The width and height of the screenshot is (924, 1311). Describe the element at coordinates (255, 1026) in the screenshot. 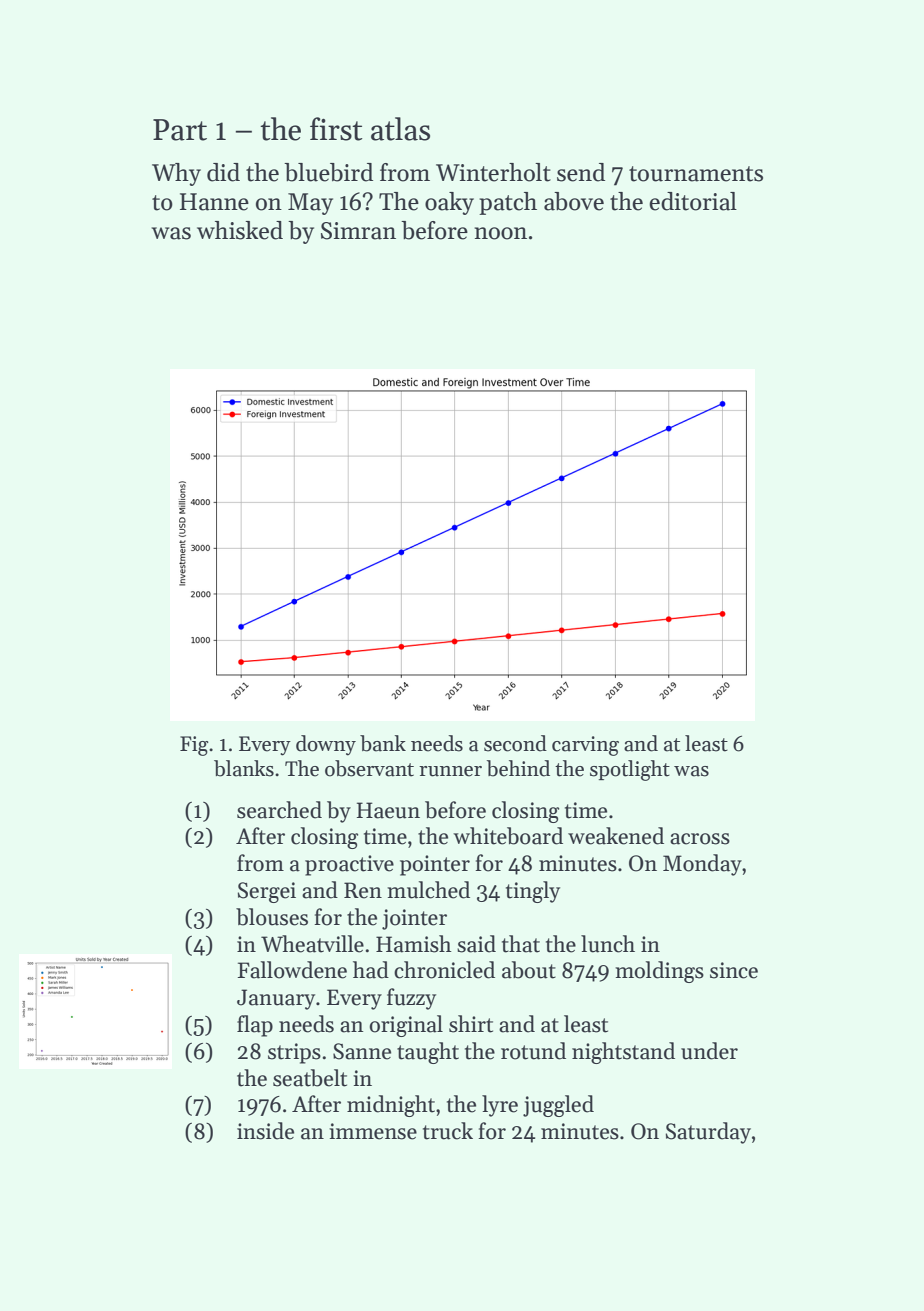

I see `flap` at that location.
